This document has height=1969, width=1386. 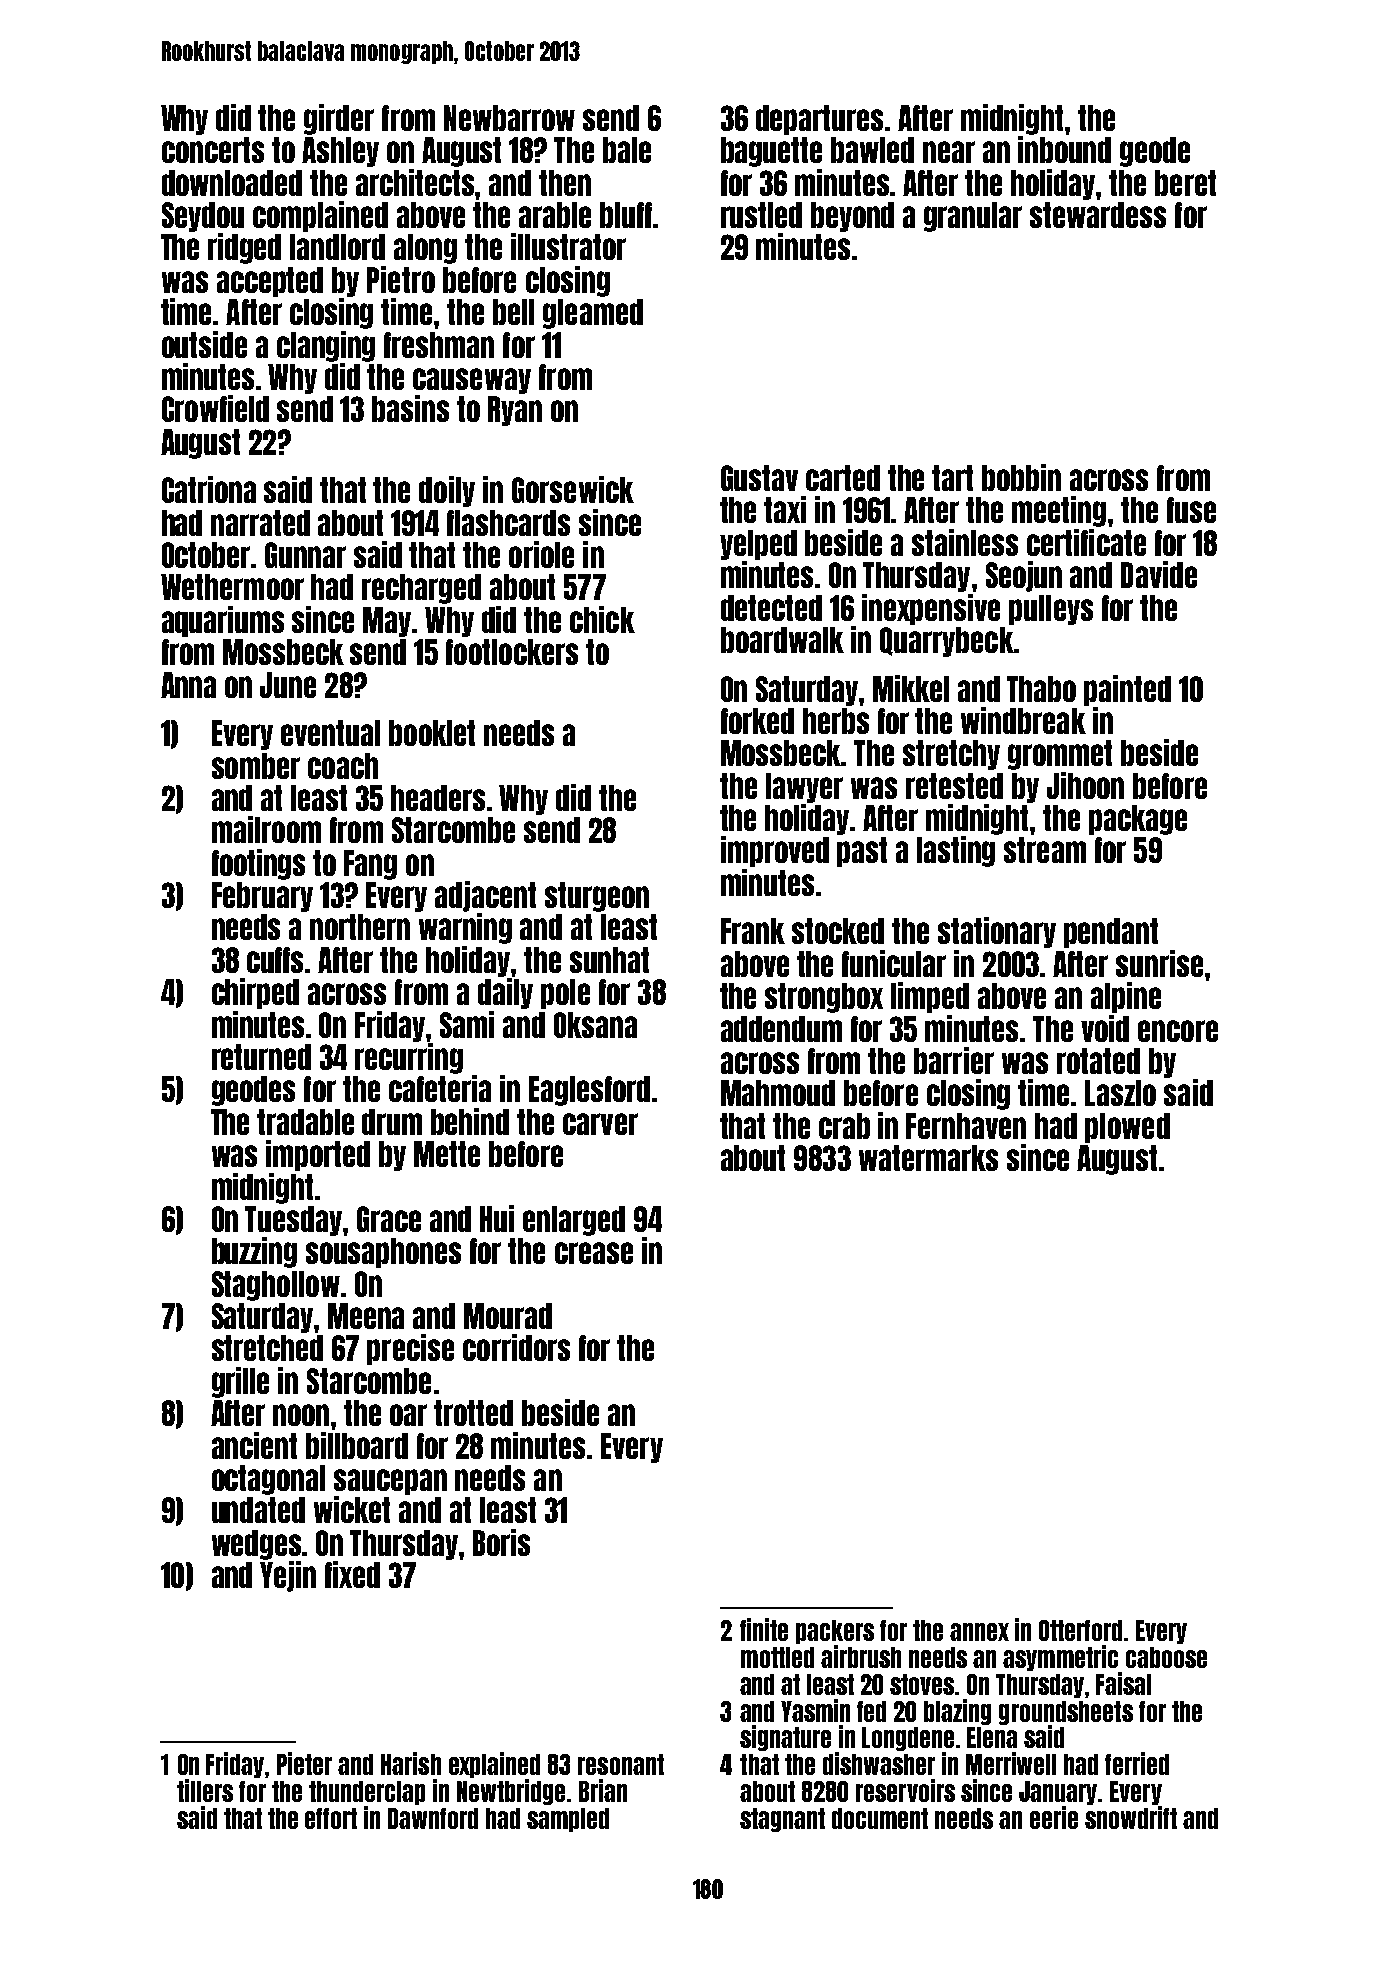 What do you see at coordinates (360, 927) in the document?
I see `northern` at bounding box center [360, 927].
